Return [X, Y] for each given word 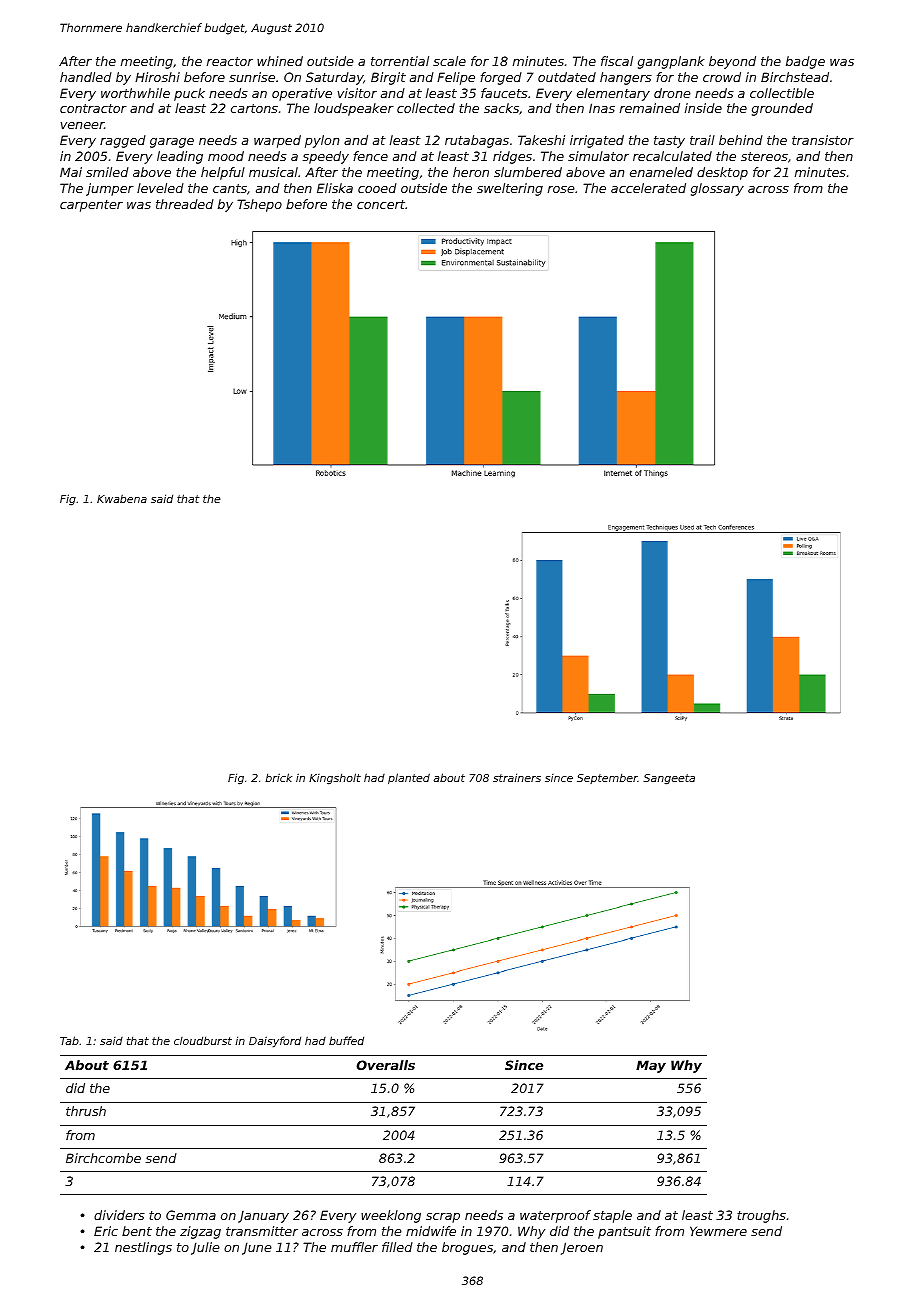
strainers [517, 777]
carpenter [91, 206]
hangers [626, 78]
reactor [230, 61]
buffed [346, 1040]
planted [409, 779]
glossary [717, 189]
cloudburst [203, 1040]
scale [449, 61]
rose [561, 189]
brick [278, 777]
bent [137, 1231]
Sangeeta [669, 779]
